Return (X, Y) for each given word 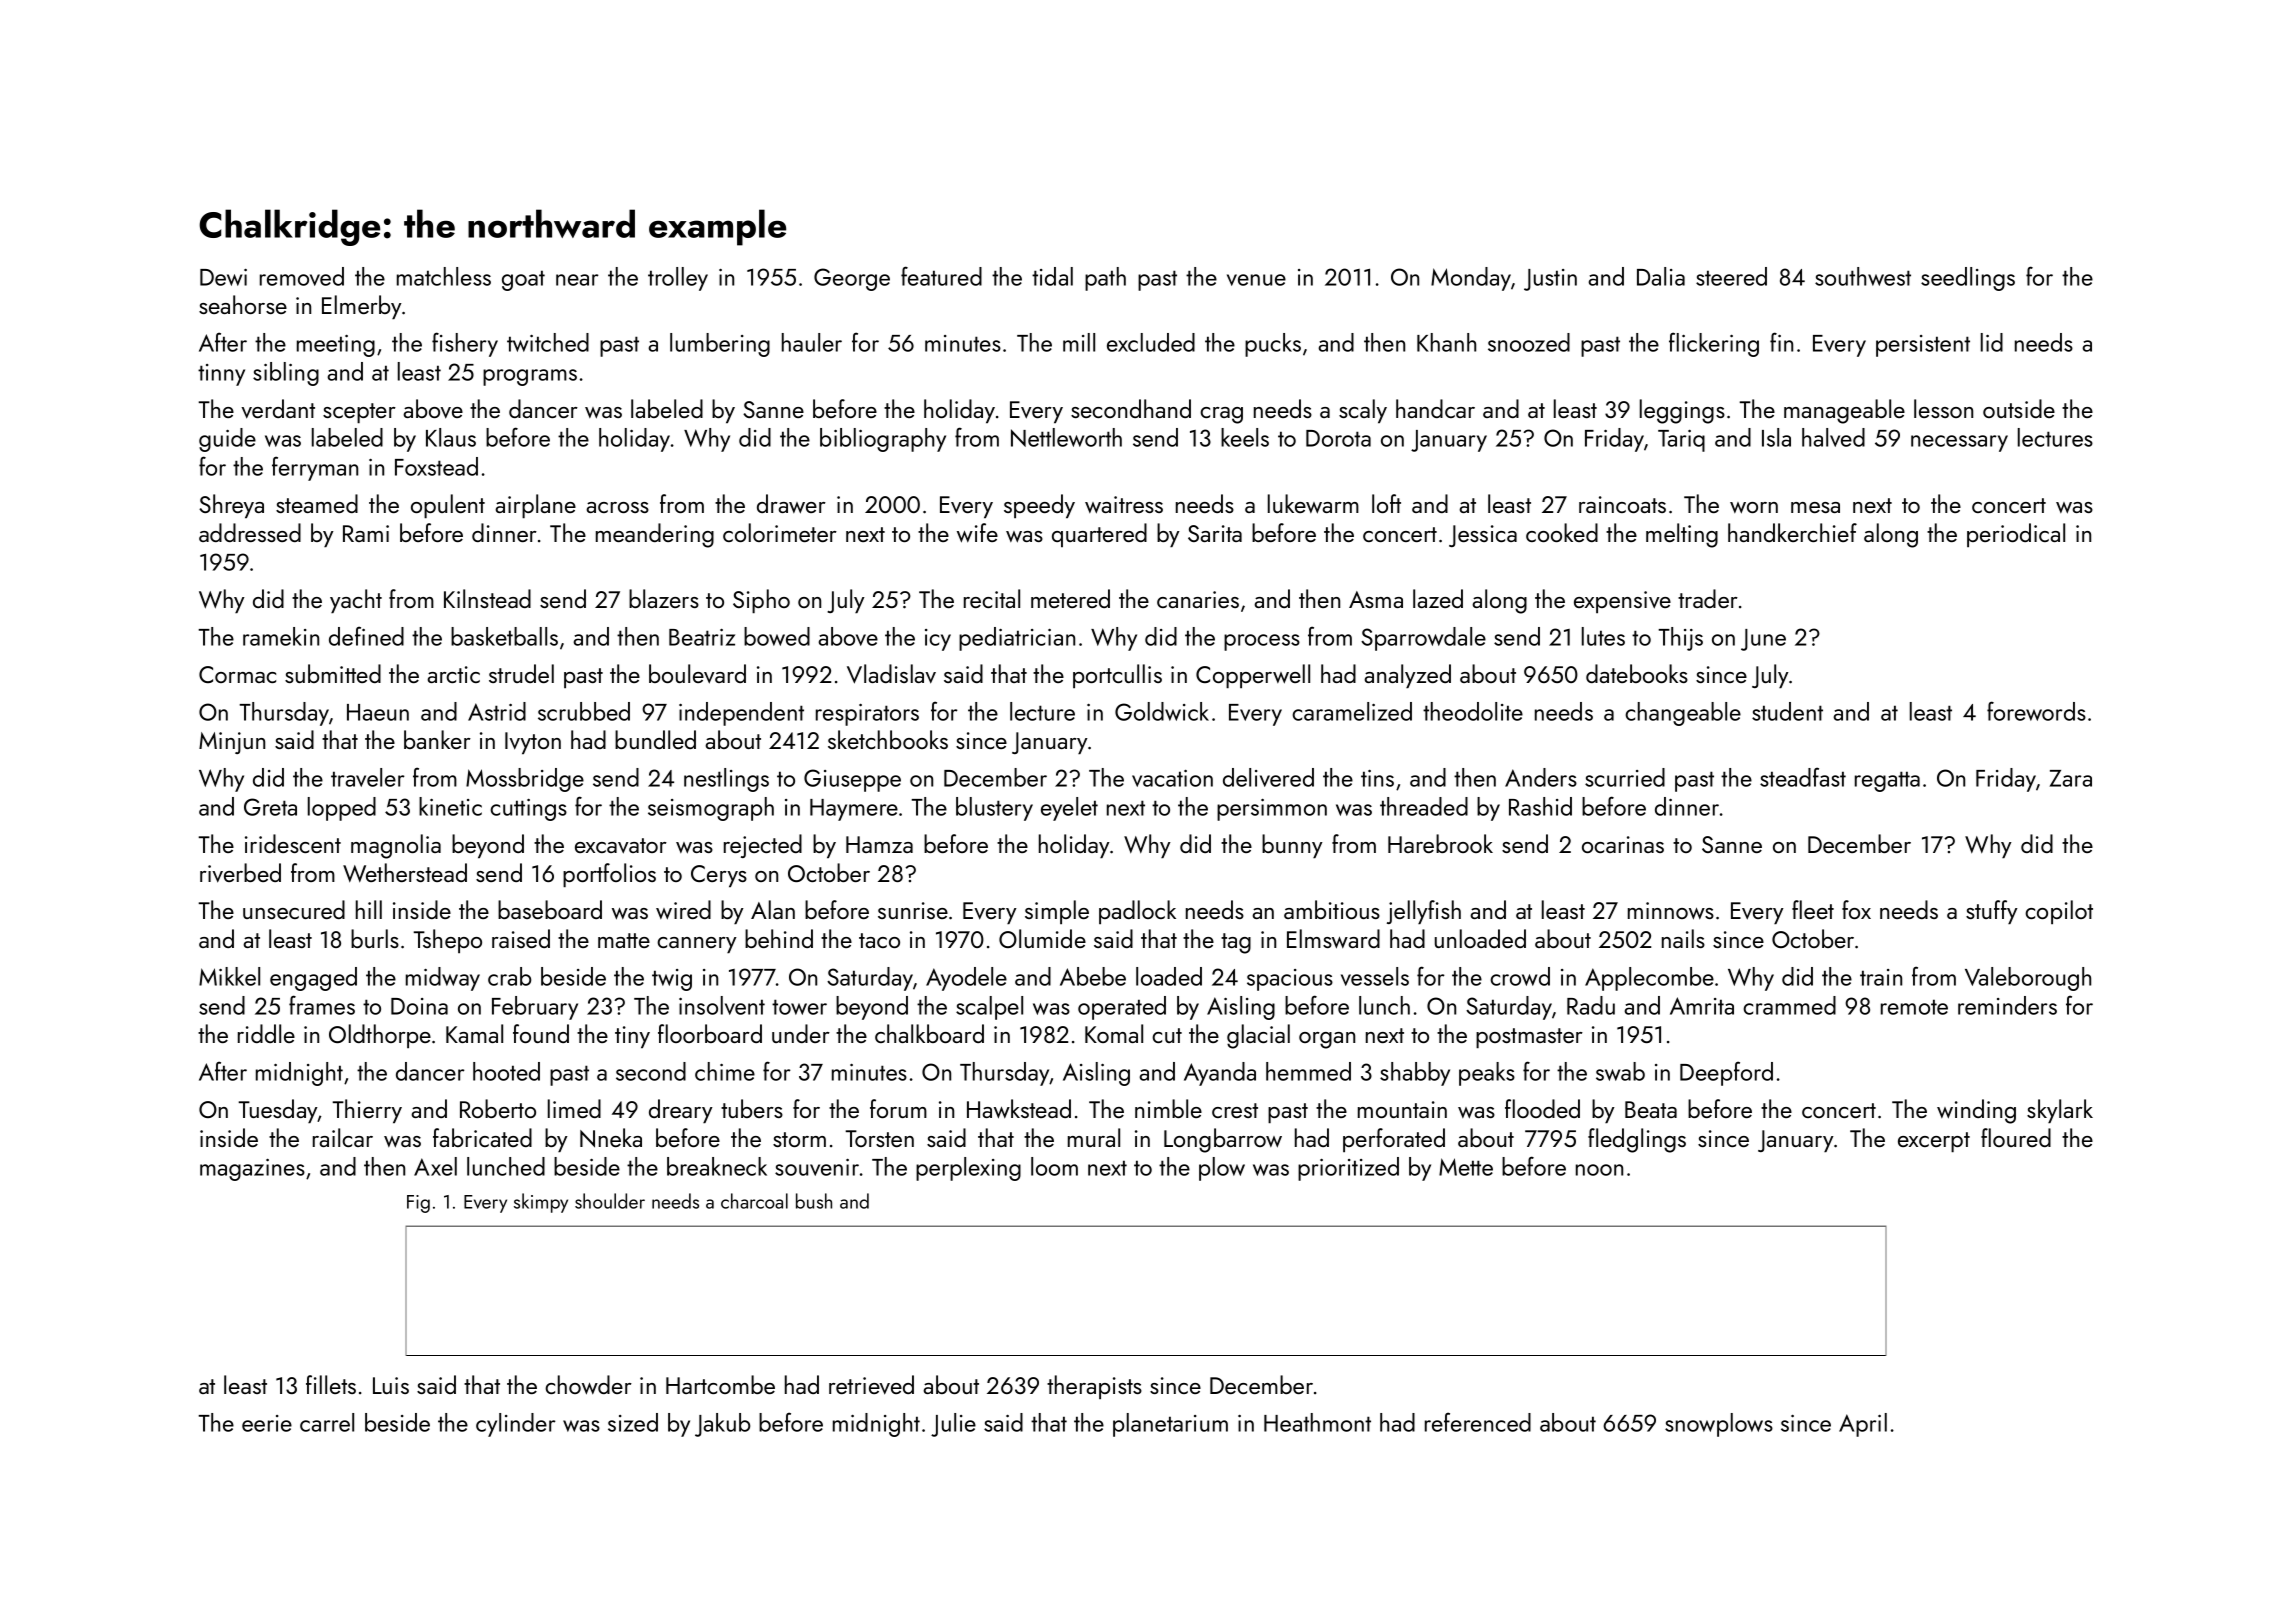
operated (1122, 1008)
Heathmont (1317, 1422)
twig (672, 980)
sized (633, 1422)
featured (941, 276)
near (577, 280)
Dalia (1661, 276)
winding (1976, 1111)
